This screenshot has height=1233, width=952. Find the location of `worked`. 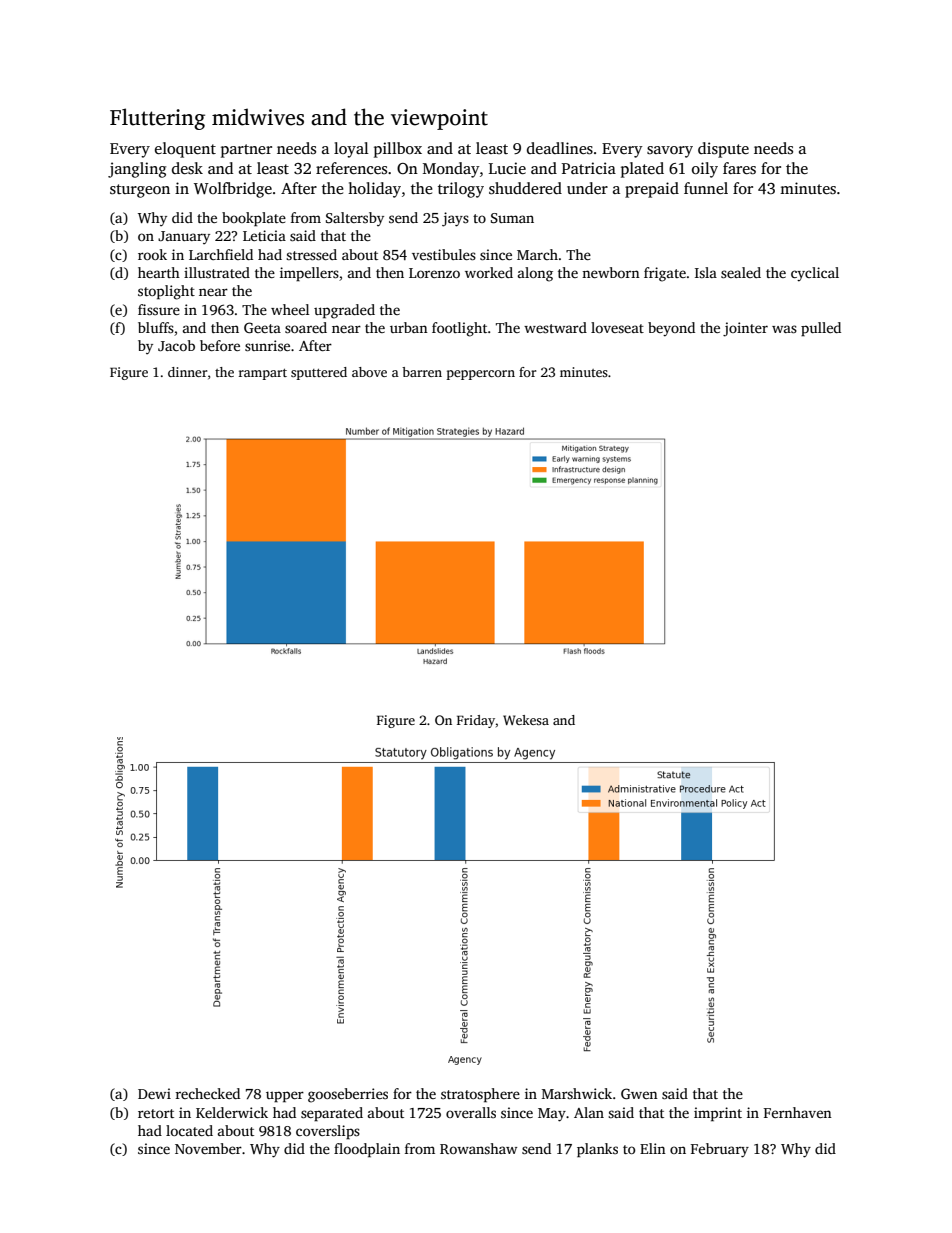

worked is located at coordinates (489, 272).
